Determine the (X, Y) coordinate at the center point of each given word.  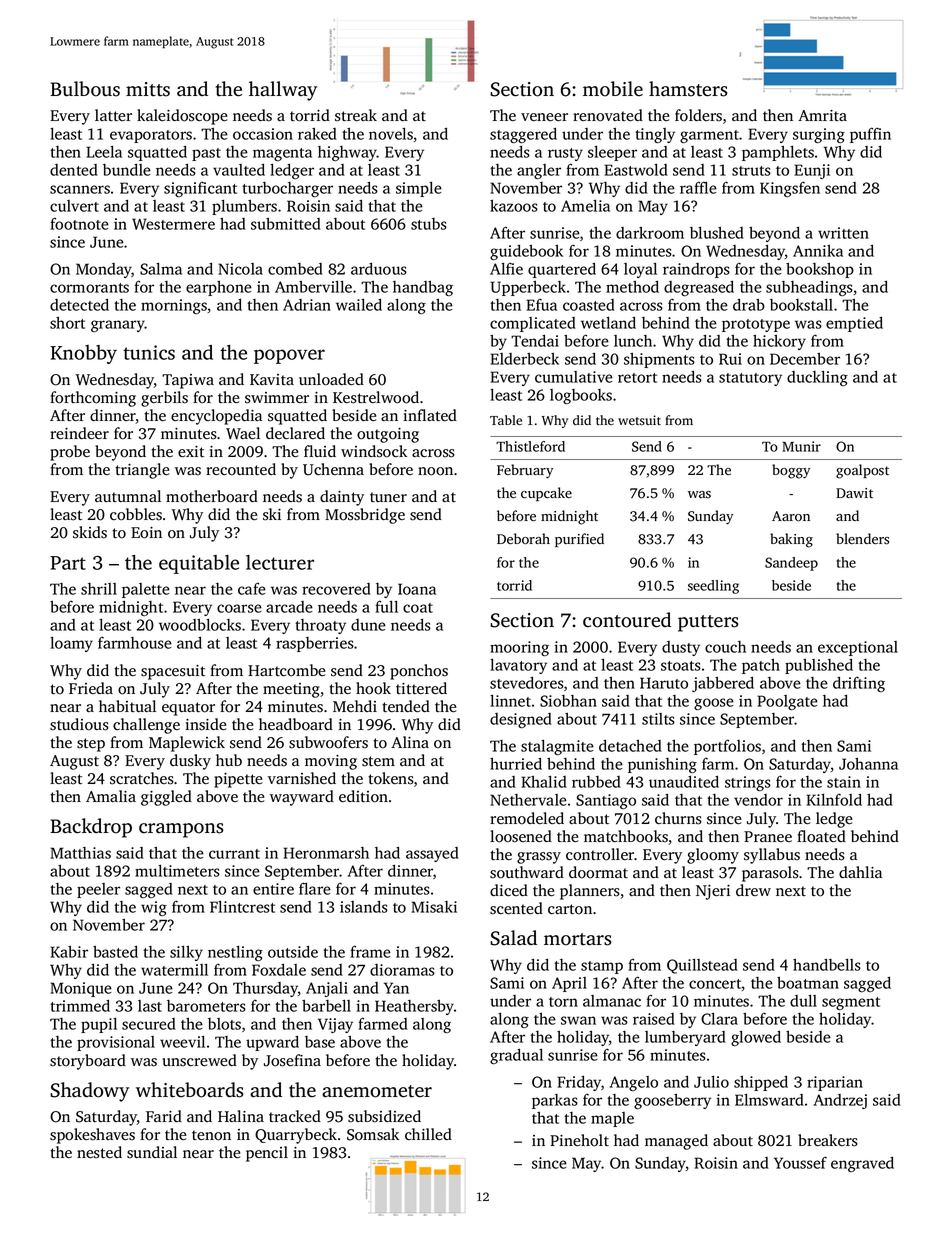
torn (563, 1002)
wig (154, 908)
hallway (283, 91)
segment (851, 1004)
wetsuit (639, 420)
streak (356, 115)
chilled (428, 1134)
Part (68, 563)
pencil (267, 1154)
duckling (817, 378)
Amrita (822, 115)
